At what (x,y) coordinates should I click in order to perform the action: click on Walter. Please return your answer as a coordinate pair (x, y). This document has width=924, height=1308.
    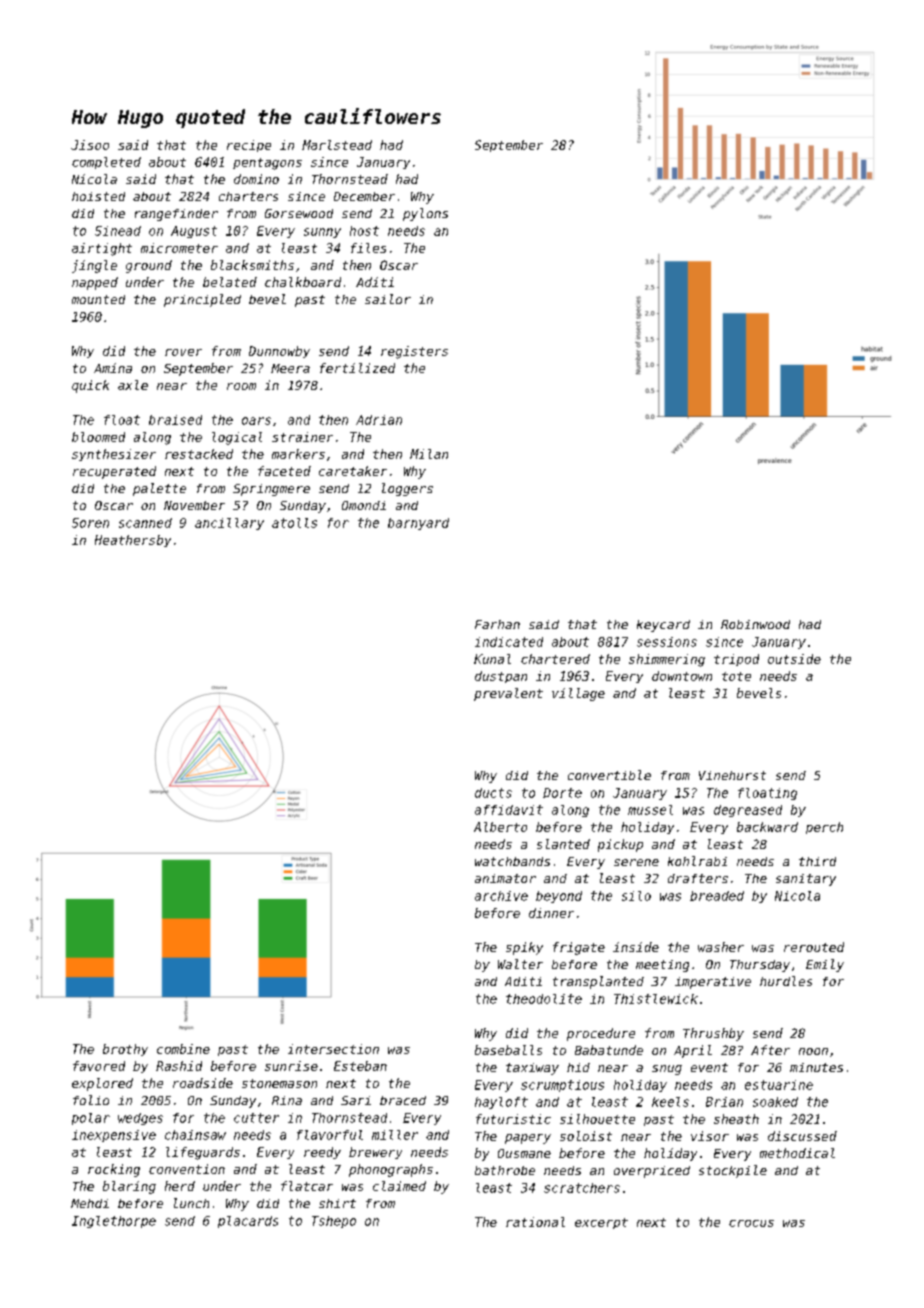
    Looking at the image, I should click on (520, 964).
